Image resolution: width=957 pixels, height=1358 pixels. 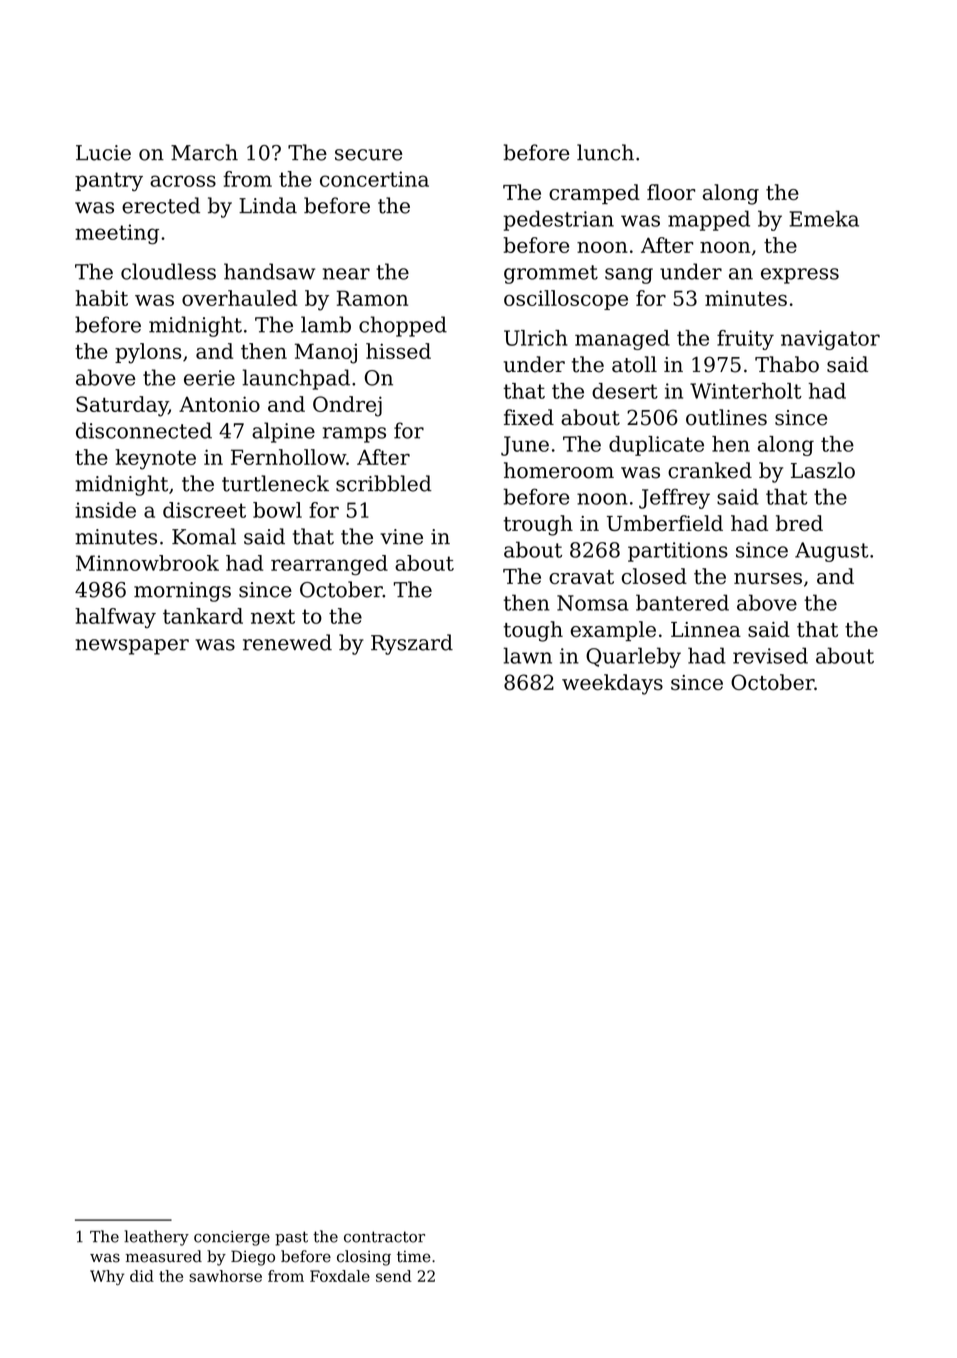 I want to click on Linda, so click(x=268, y=205).
